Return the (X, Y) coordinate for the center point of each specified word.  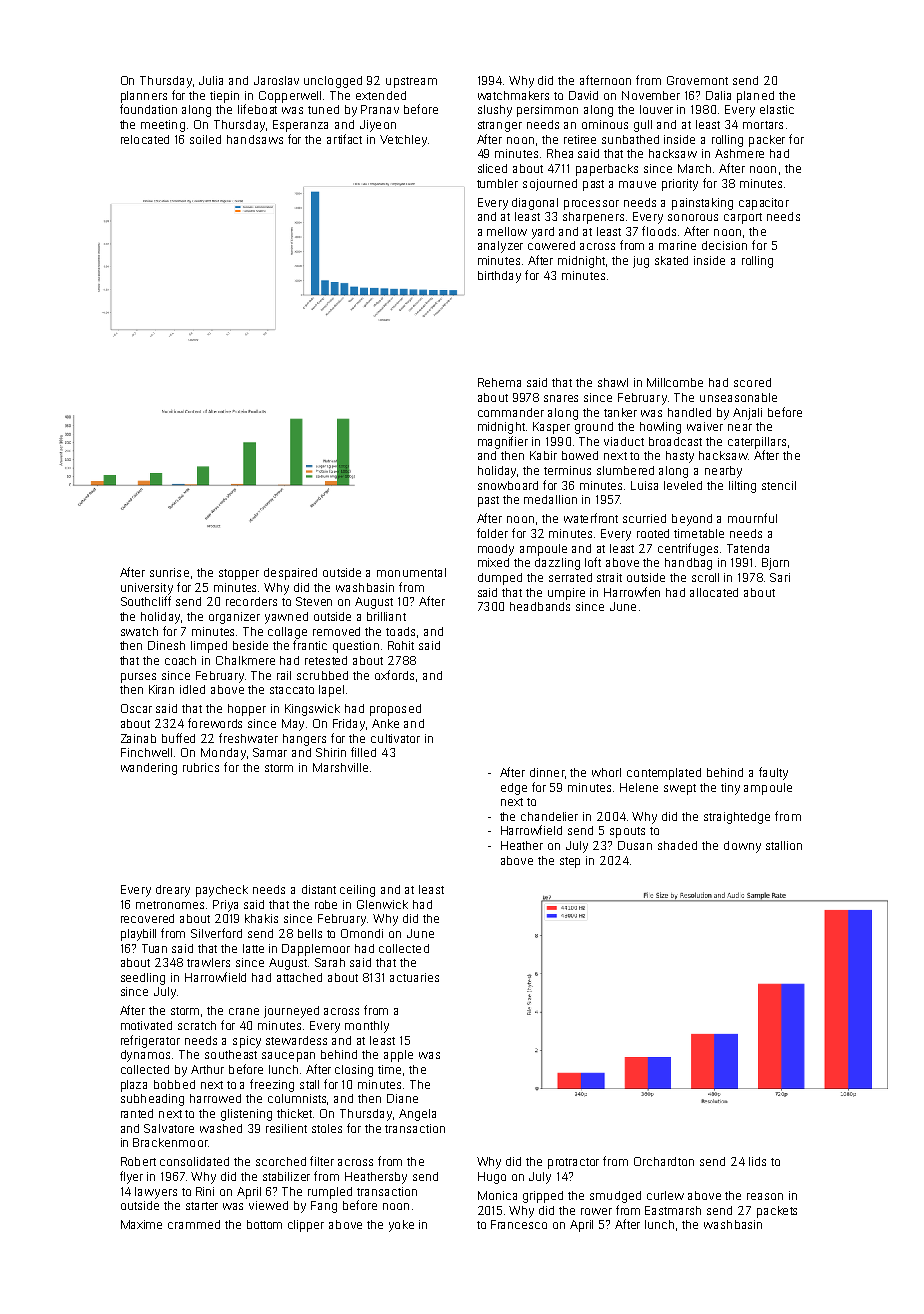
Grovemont (697, 80)
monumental (411, 572)
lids (757, 1161)
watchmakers (513, 95)
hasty (680, 457)
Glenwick (382, 904)
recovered (147, 918)
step (570, 862)
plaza (134, 1086)
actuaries (414, 977)
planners (144, 97)
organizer (234, 618)
